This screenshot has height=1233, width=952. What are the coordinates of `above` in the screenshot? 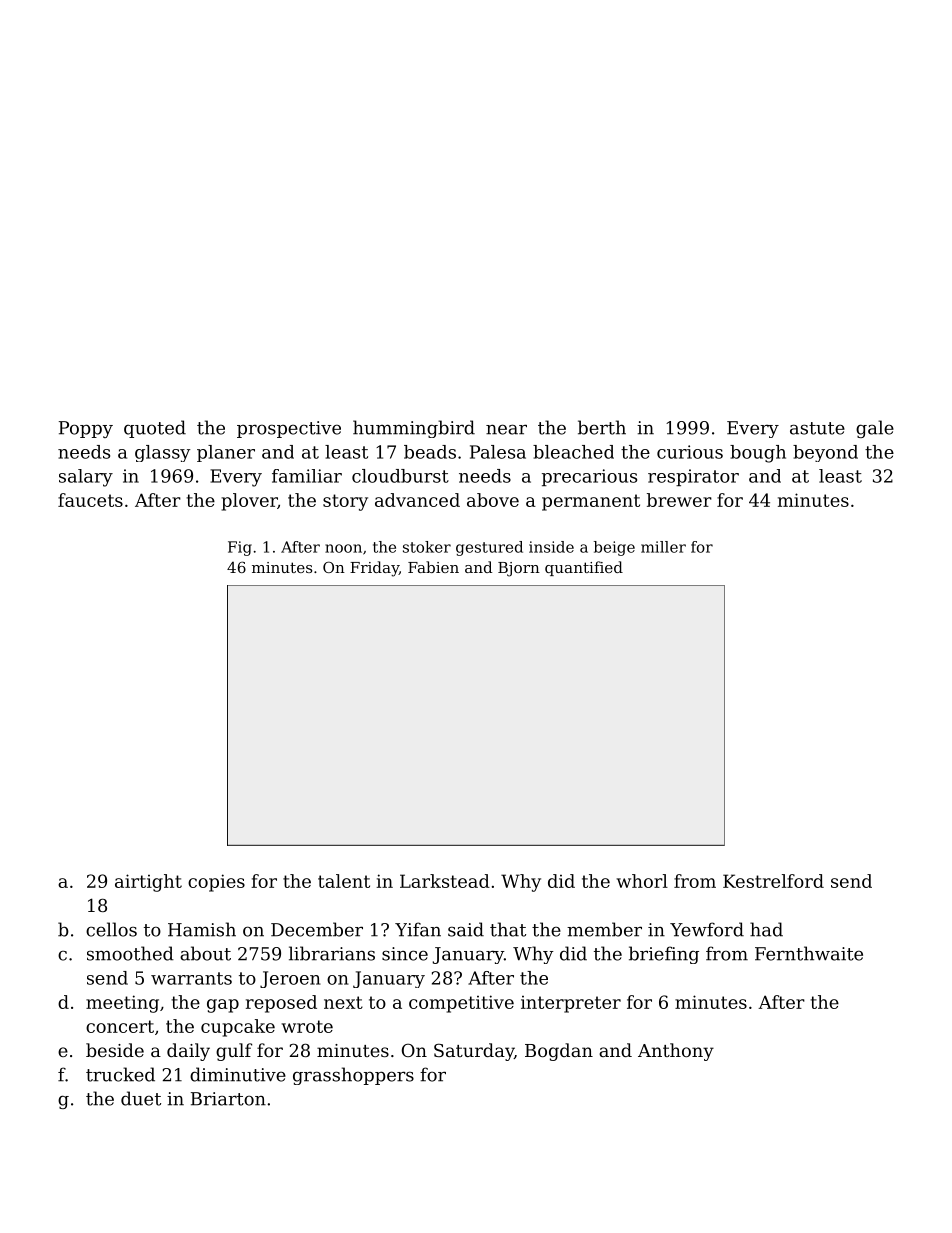 It's located at (493, 500).
